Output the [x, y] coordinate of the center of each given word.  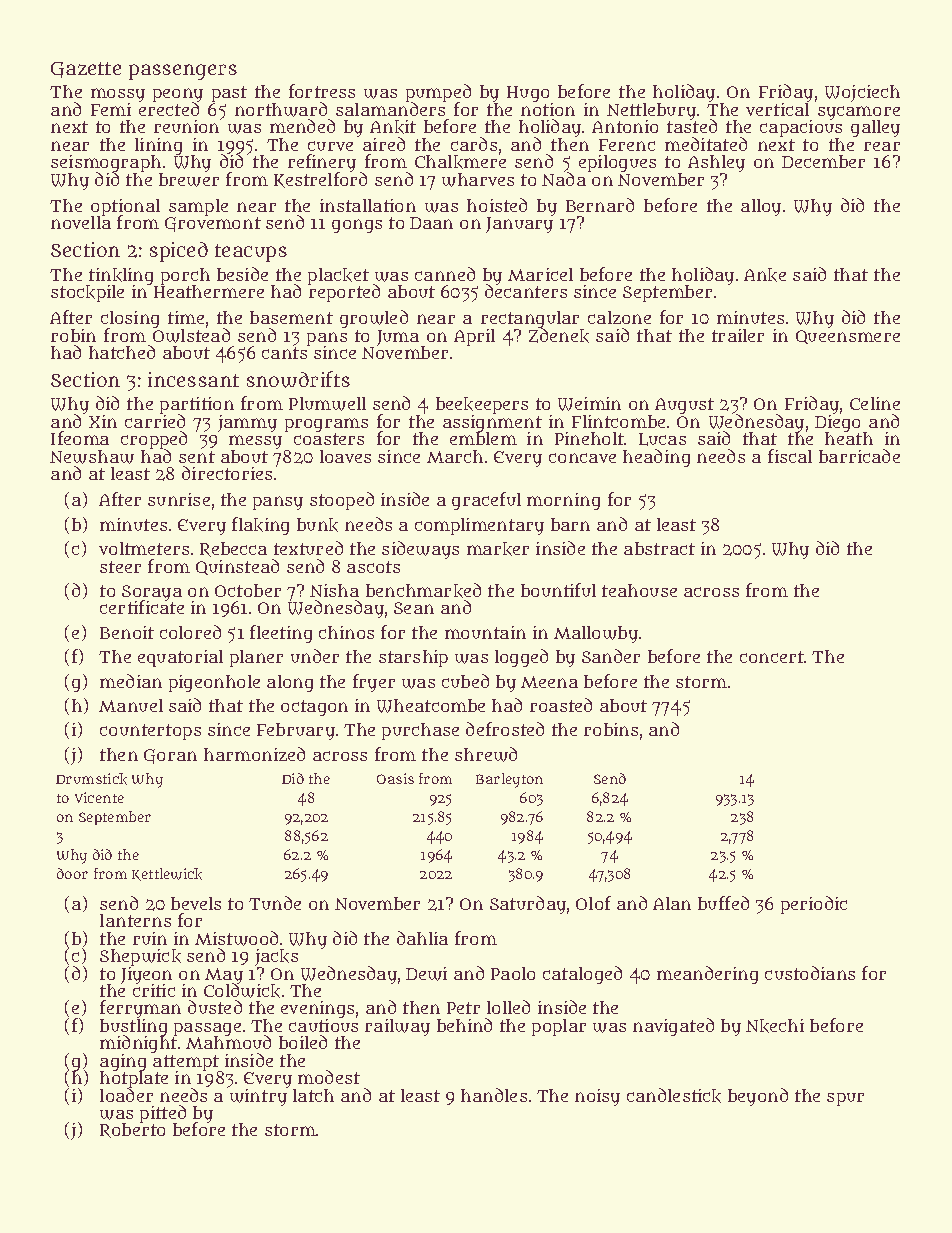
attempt [186, 1063]
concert [772, 657]
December [823, 161]
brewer [189, 180]
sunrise [179, 499]
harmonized [254, 754]
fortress [322, 91]
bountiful [558, 590]
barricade [859, 456]
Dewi [426, 974]
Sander [611, 656]
